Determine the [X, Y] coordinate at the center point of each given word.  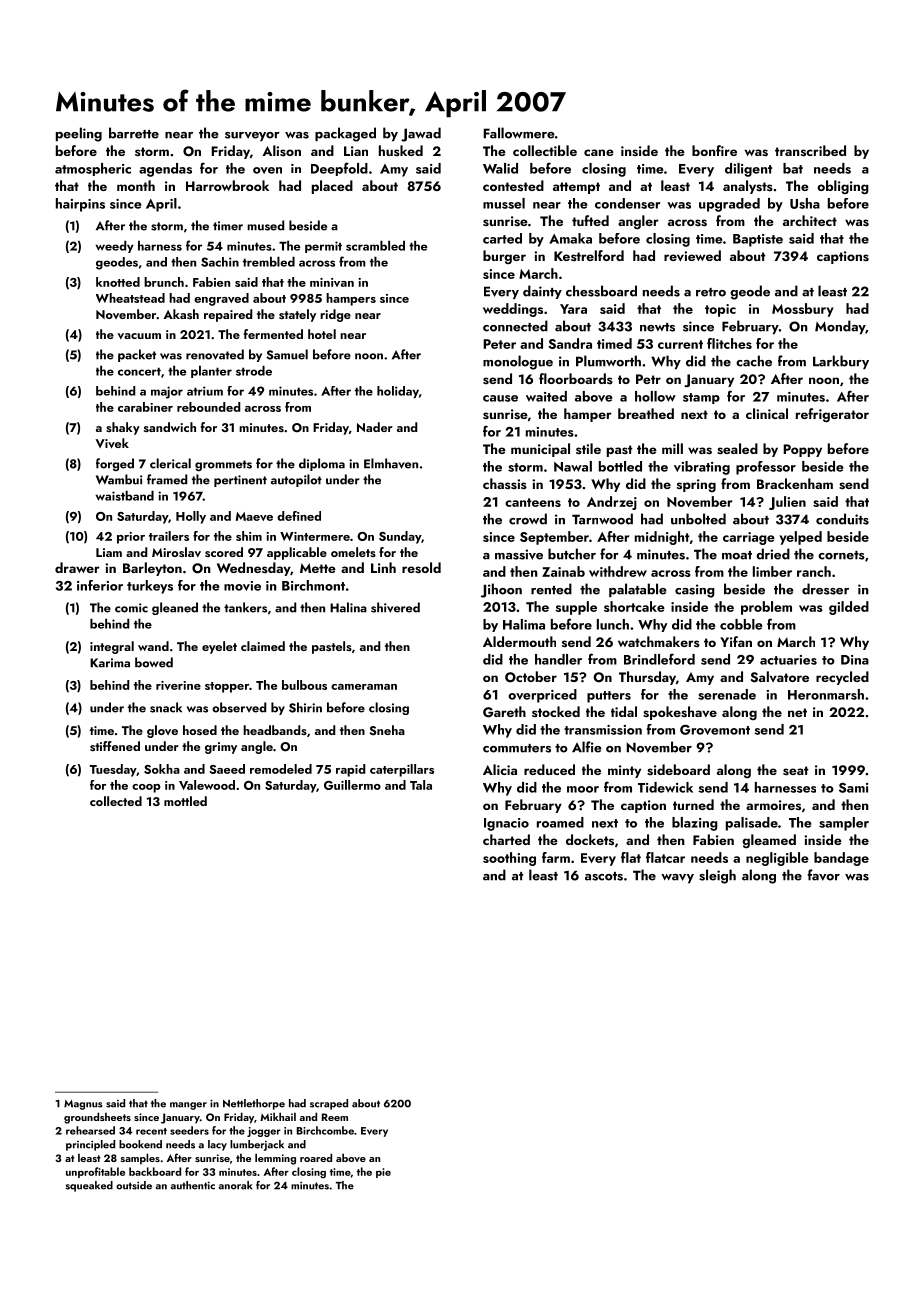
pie [383, 1173]
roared [316, 1157]
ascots [604, 876]
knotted [118, 282]
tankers [245, 607]
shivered [395, 607]
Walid [500, 168]
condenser [628, 203]
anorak [235, 1185]
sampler [844, 824]
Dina [855, 660]
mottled [185, 801]
